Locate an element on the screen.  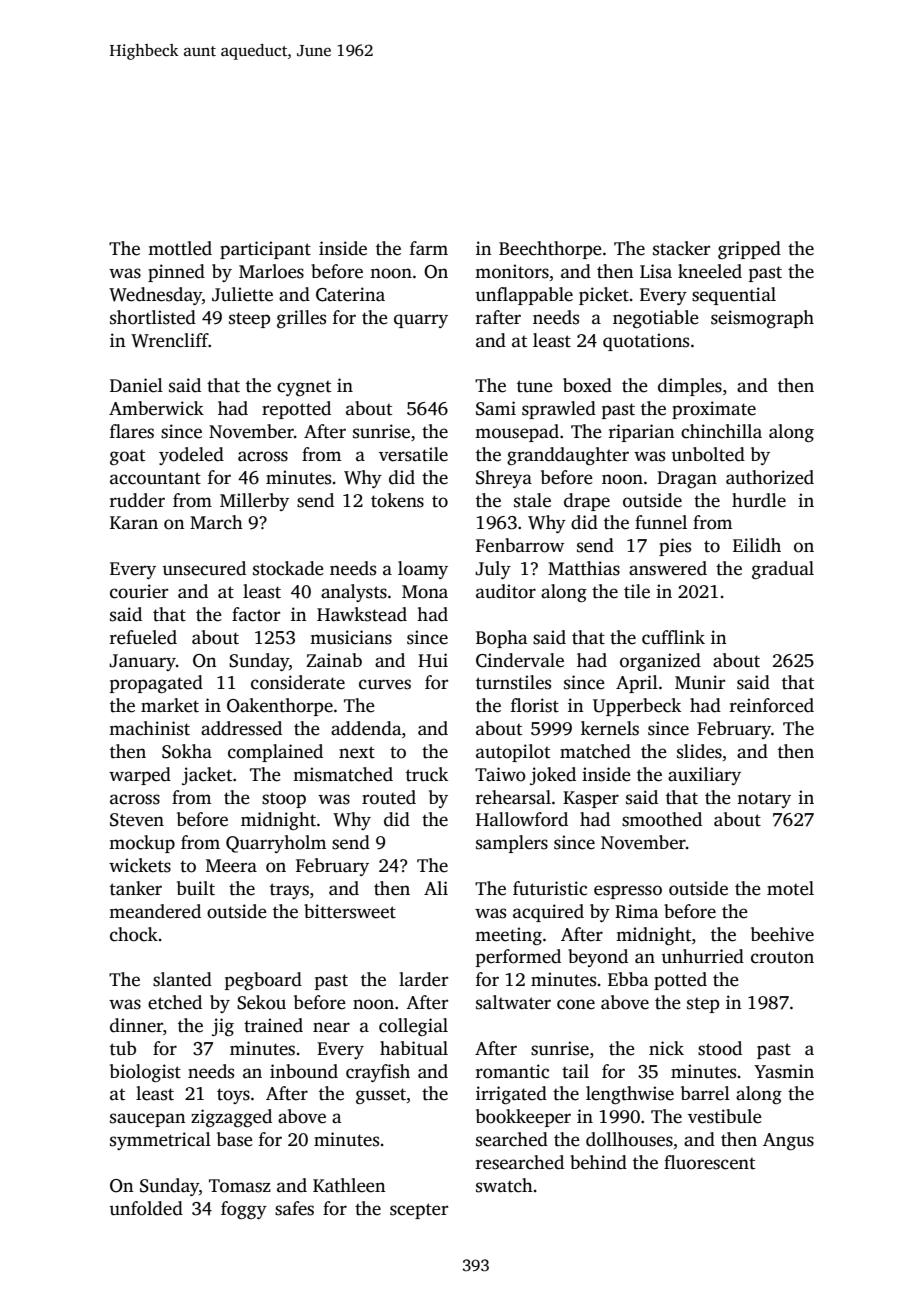
trained is located at coordinates (273, 1025).
